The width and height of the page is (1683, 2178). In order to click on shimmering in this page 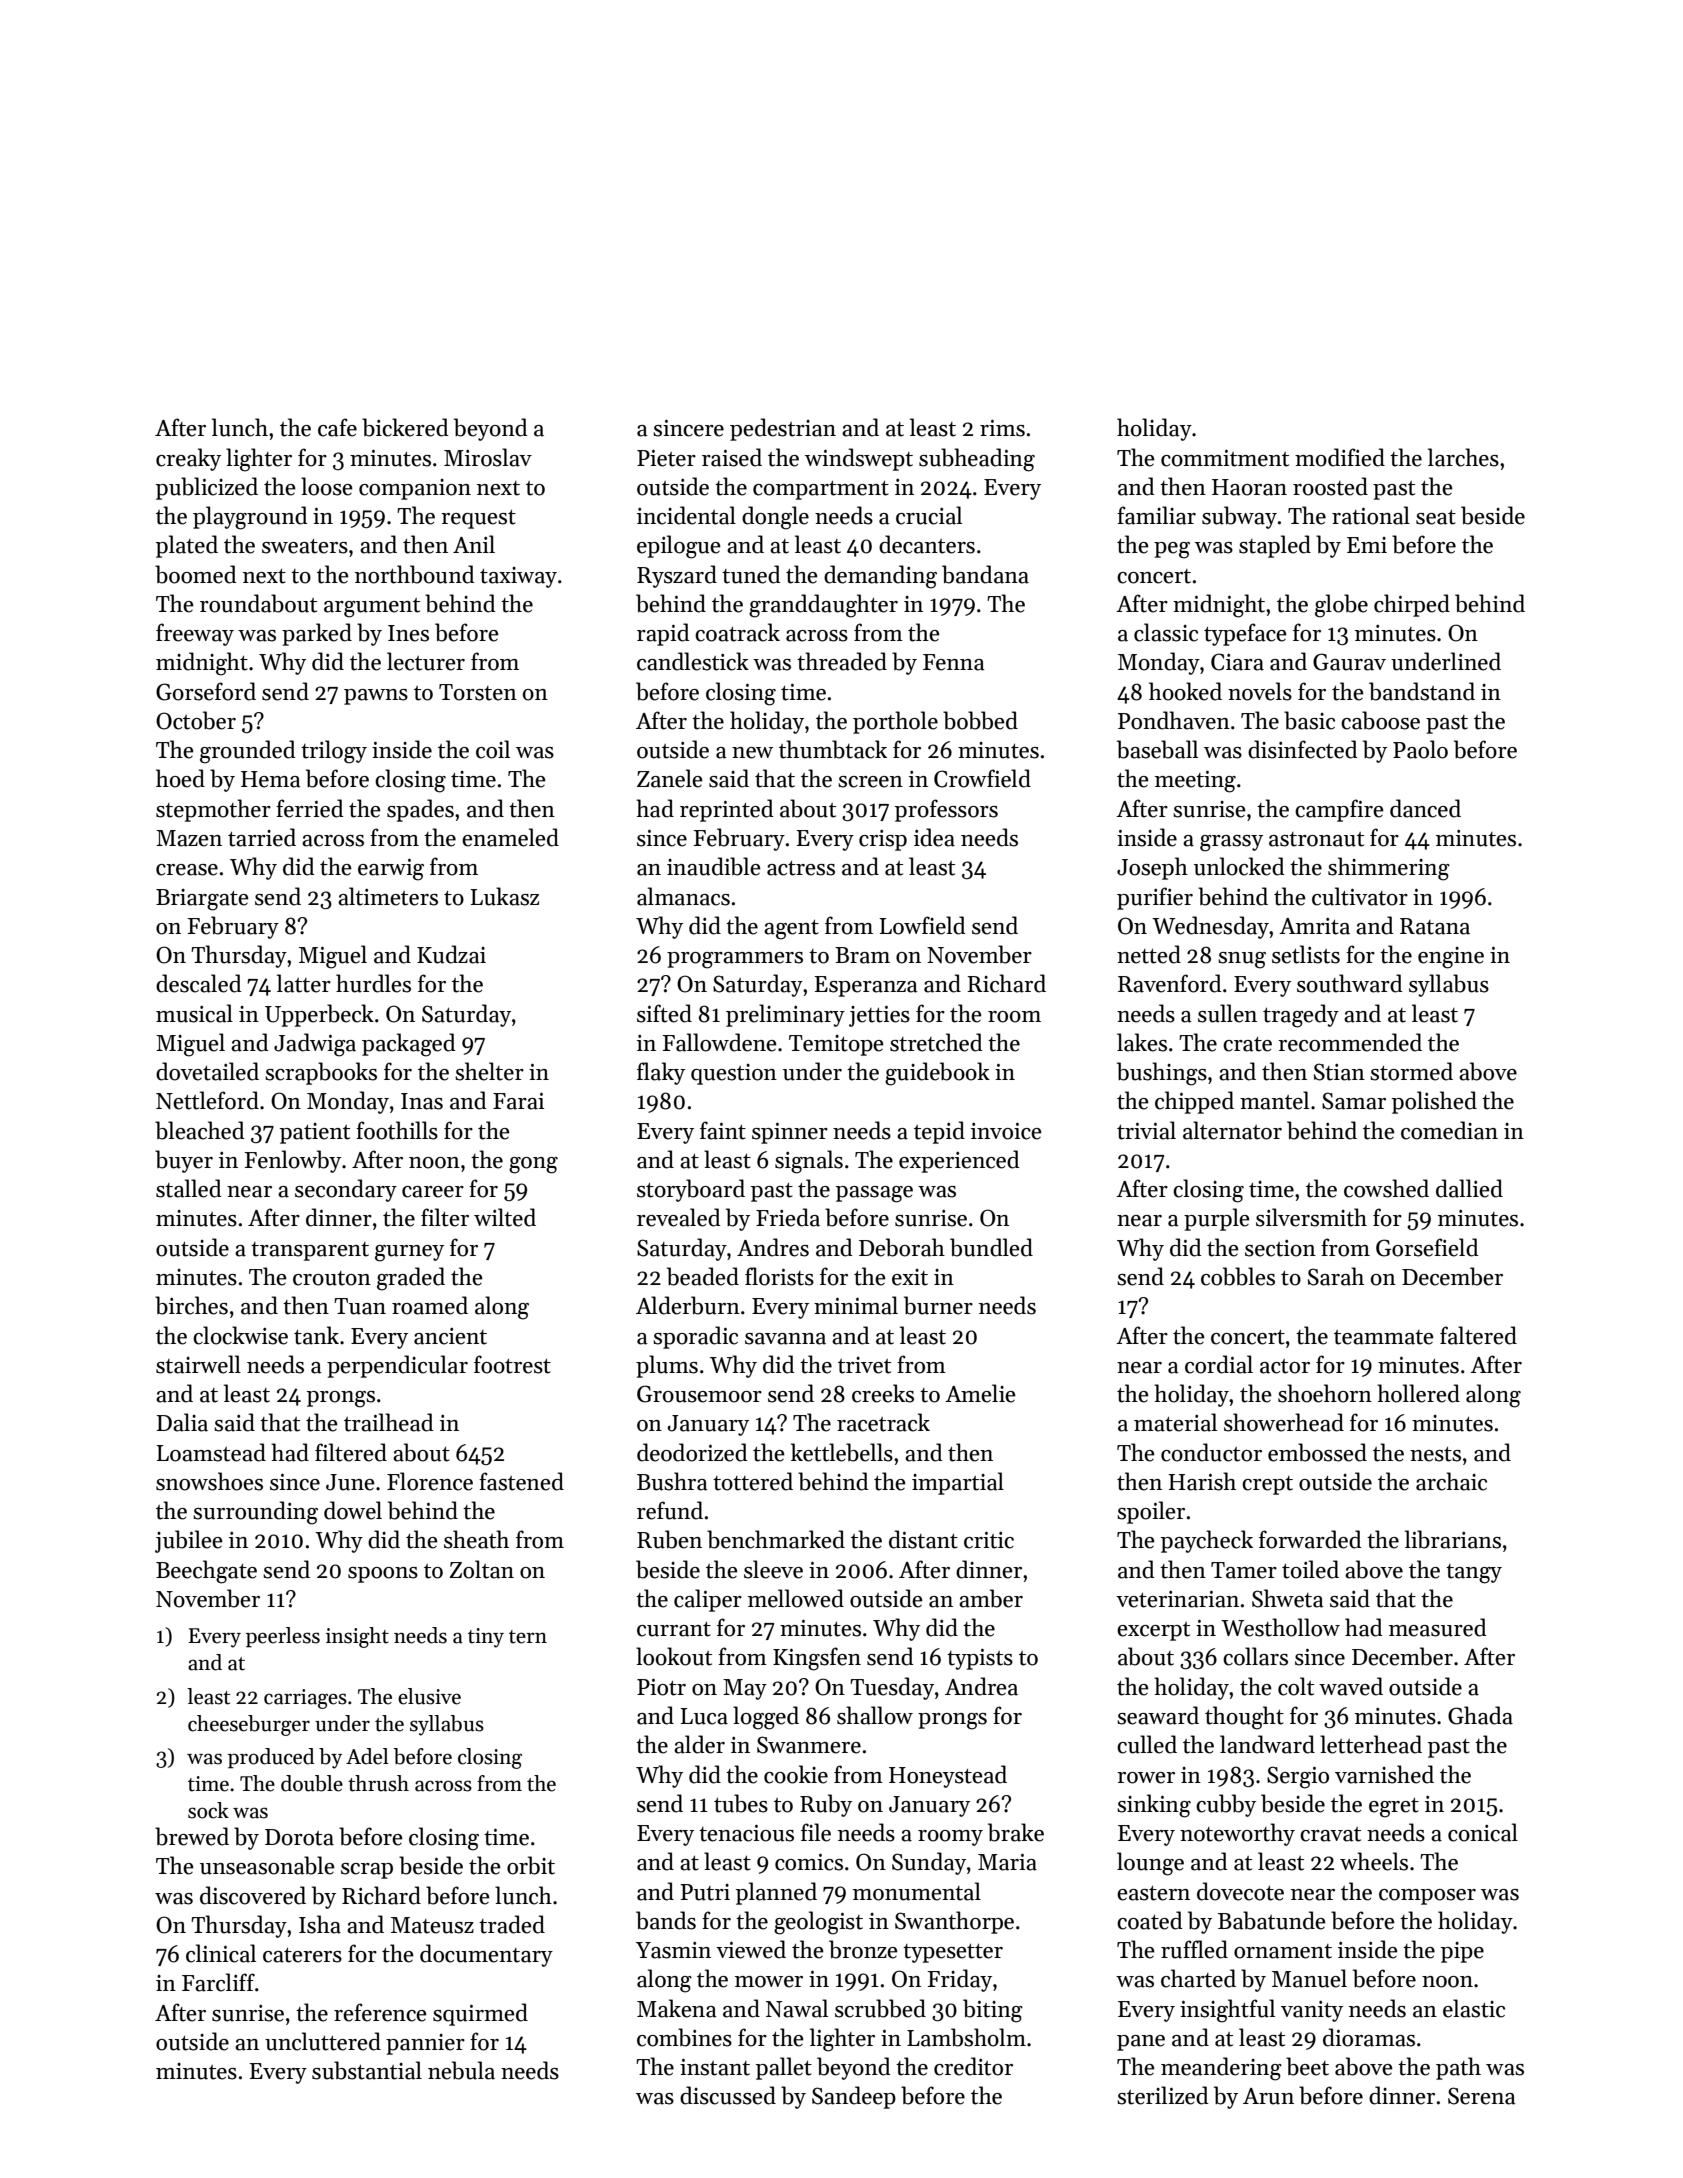, I will do `click(1389, 869)`.
